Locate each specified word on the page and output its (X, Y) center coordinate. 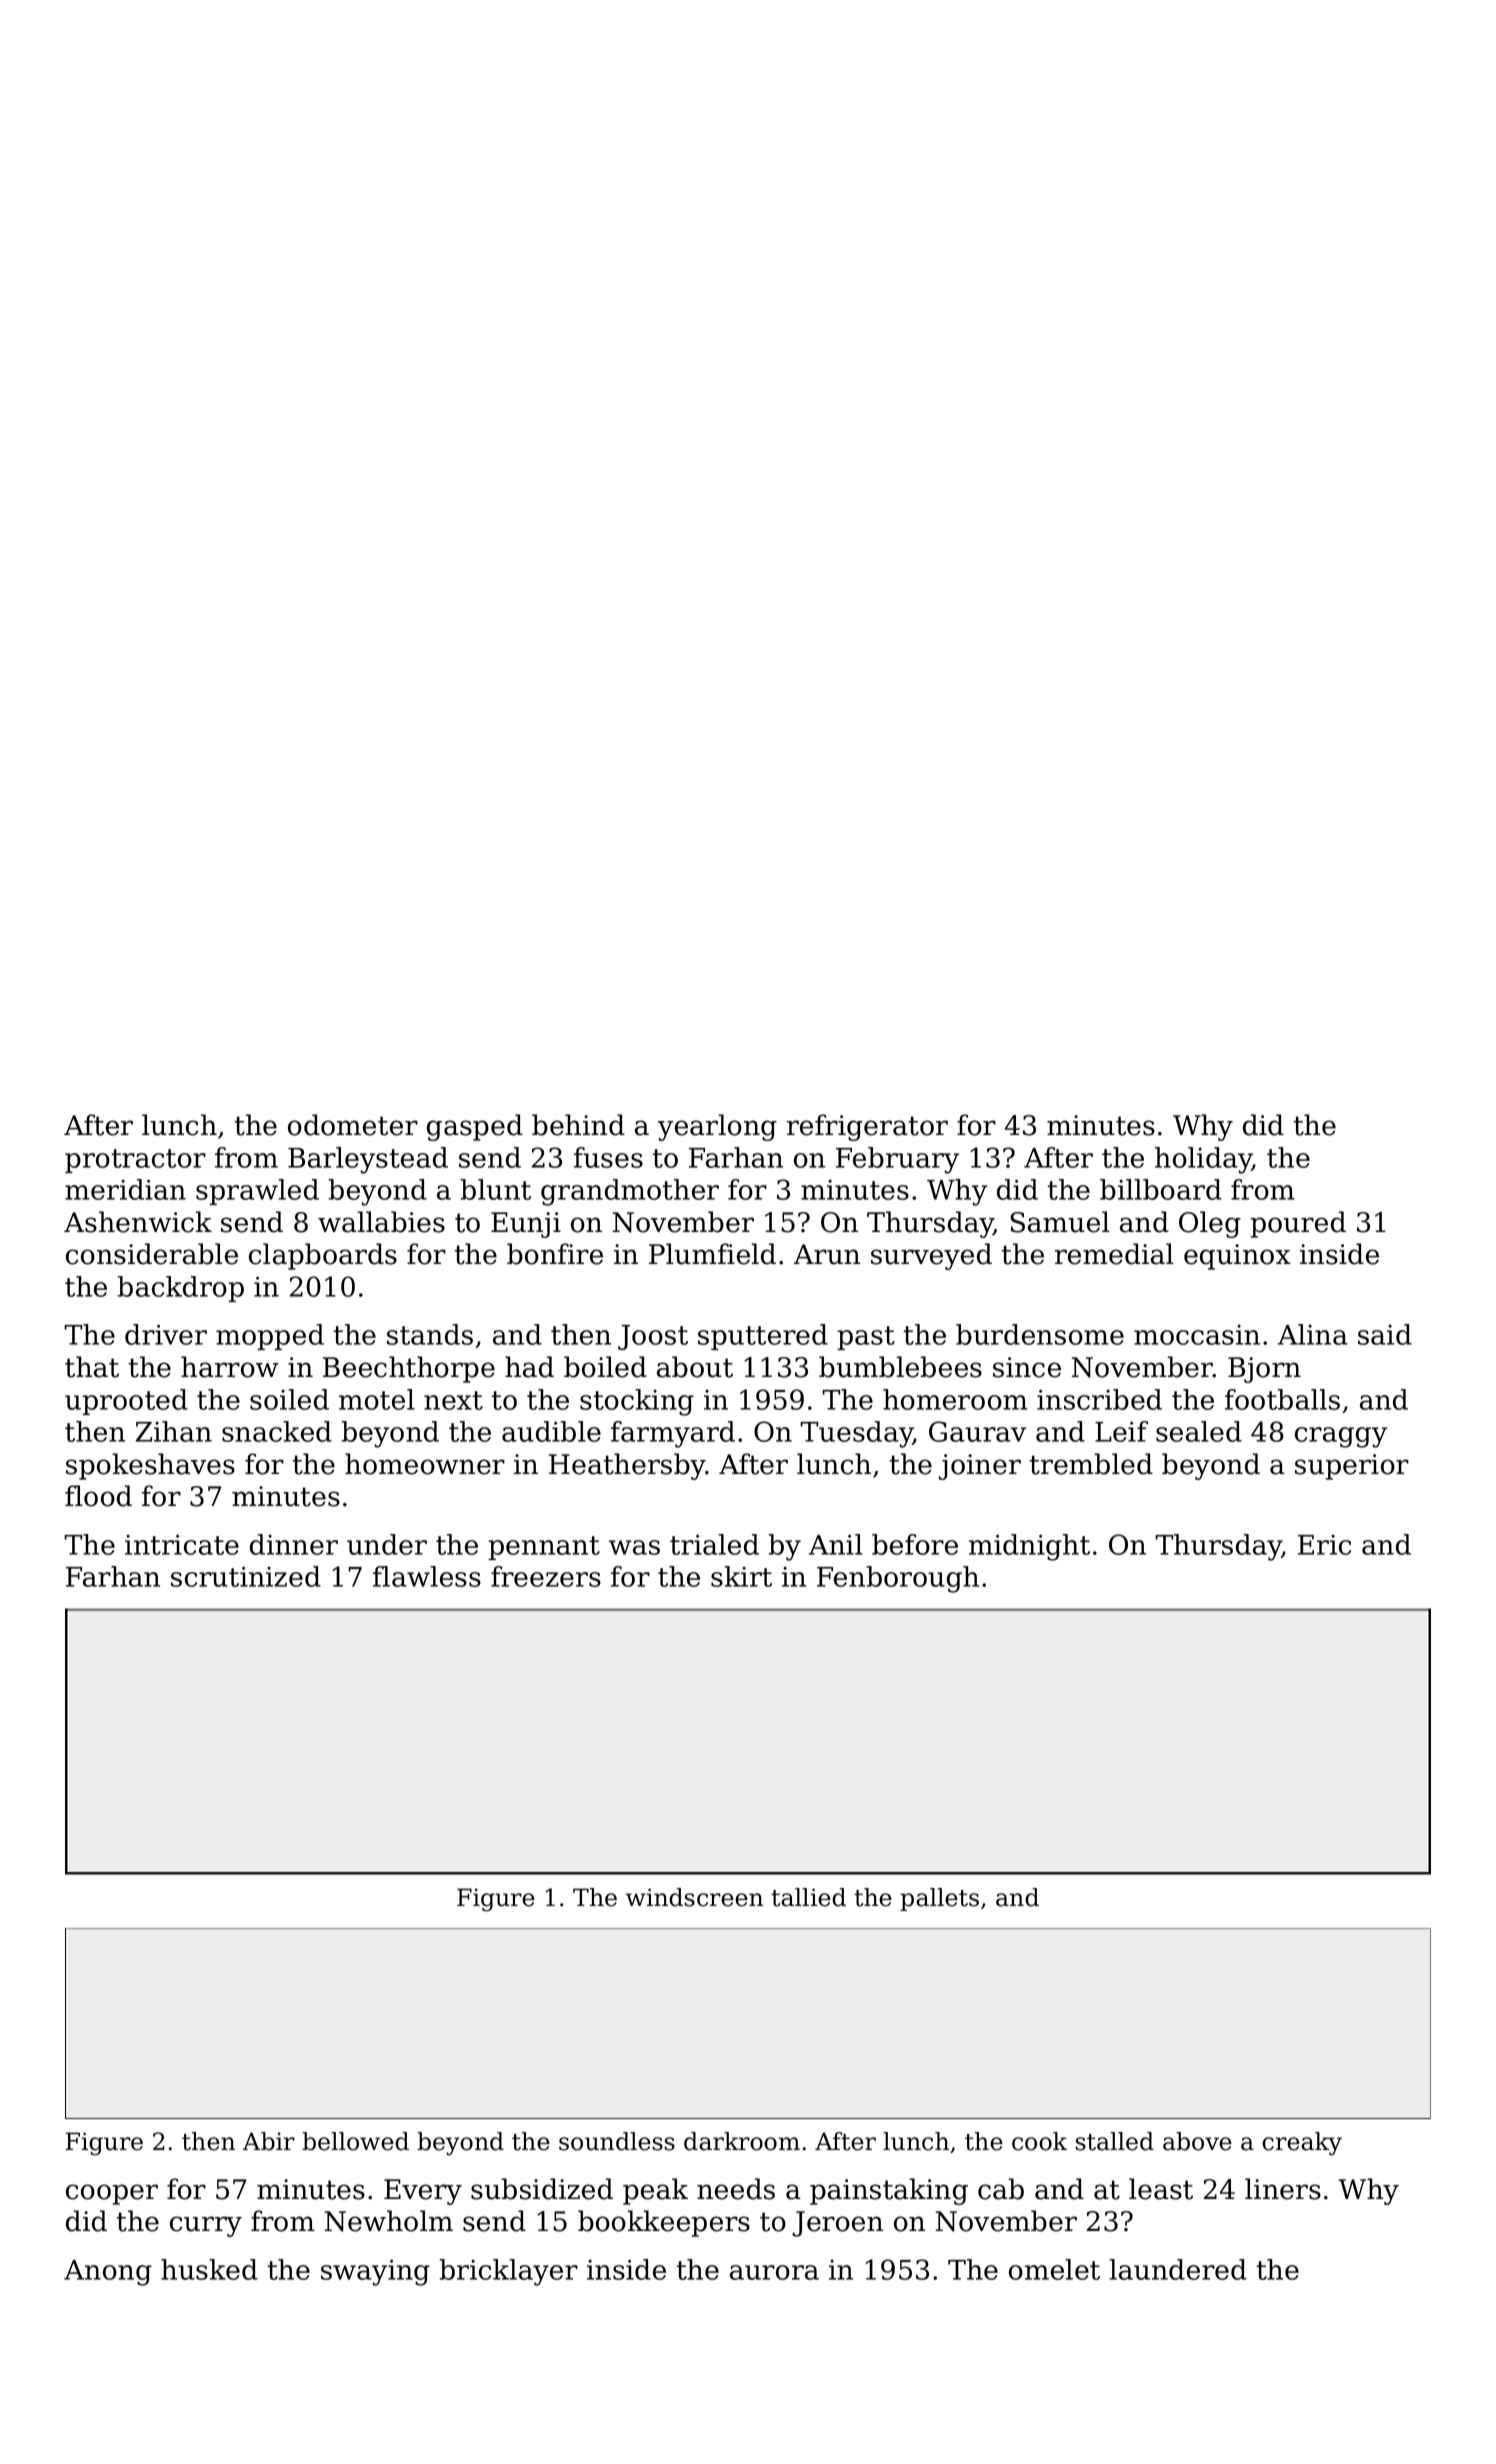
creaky (1302, 2144)
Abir (269, 2141)
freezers (546, 1576)
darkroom (742, 2141)
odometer (353, 1125)
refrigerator (867, 1127)
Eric (1324, 1545)
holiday (1203, 1160)
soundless (617, 2141)
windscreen (694, 1897)
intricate (182, 1544)
